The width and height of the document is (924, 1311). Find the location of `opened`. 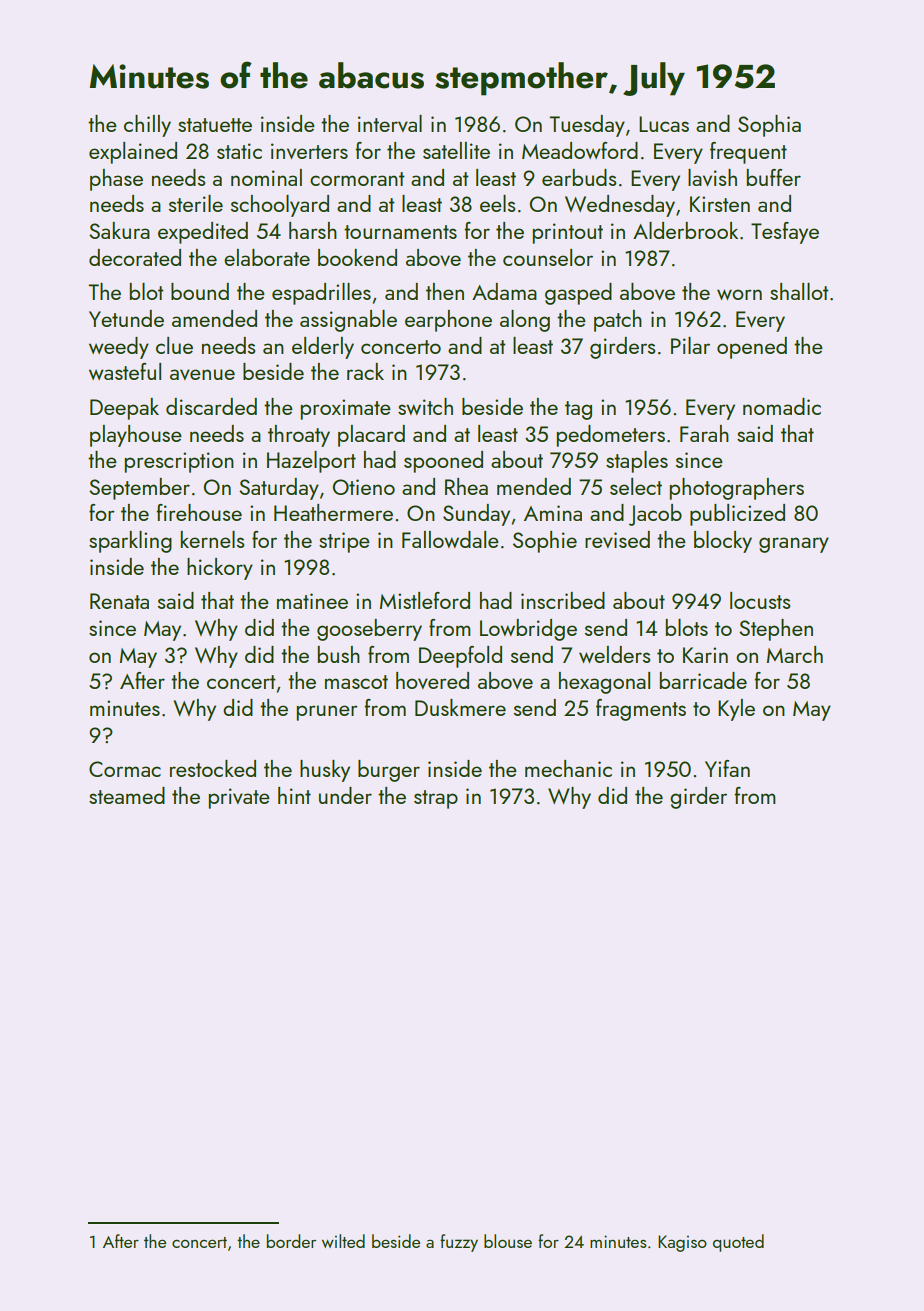

opened is located at coordinates (752, 348).
